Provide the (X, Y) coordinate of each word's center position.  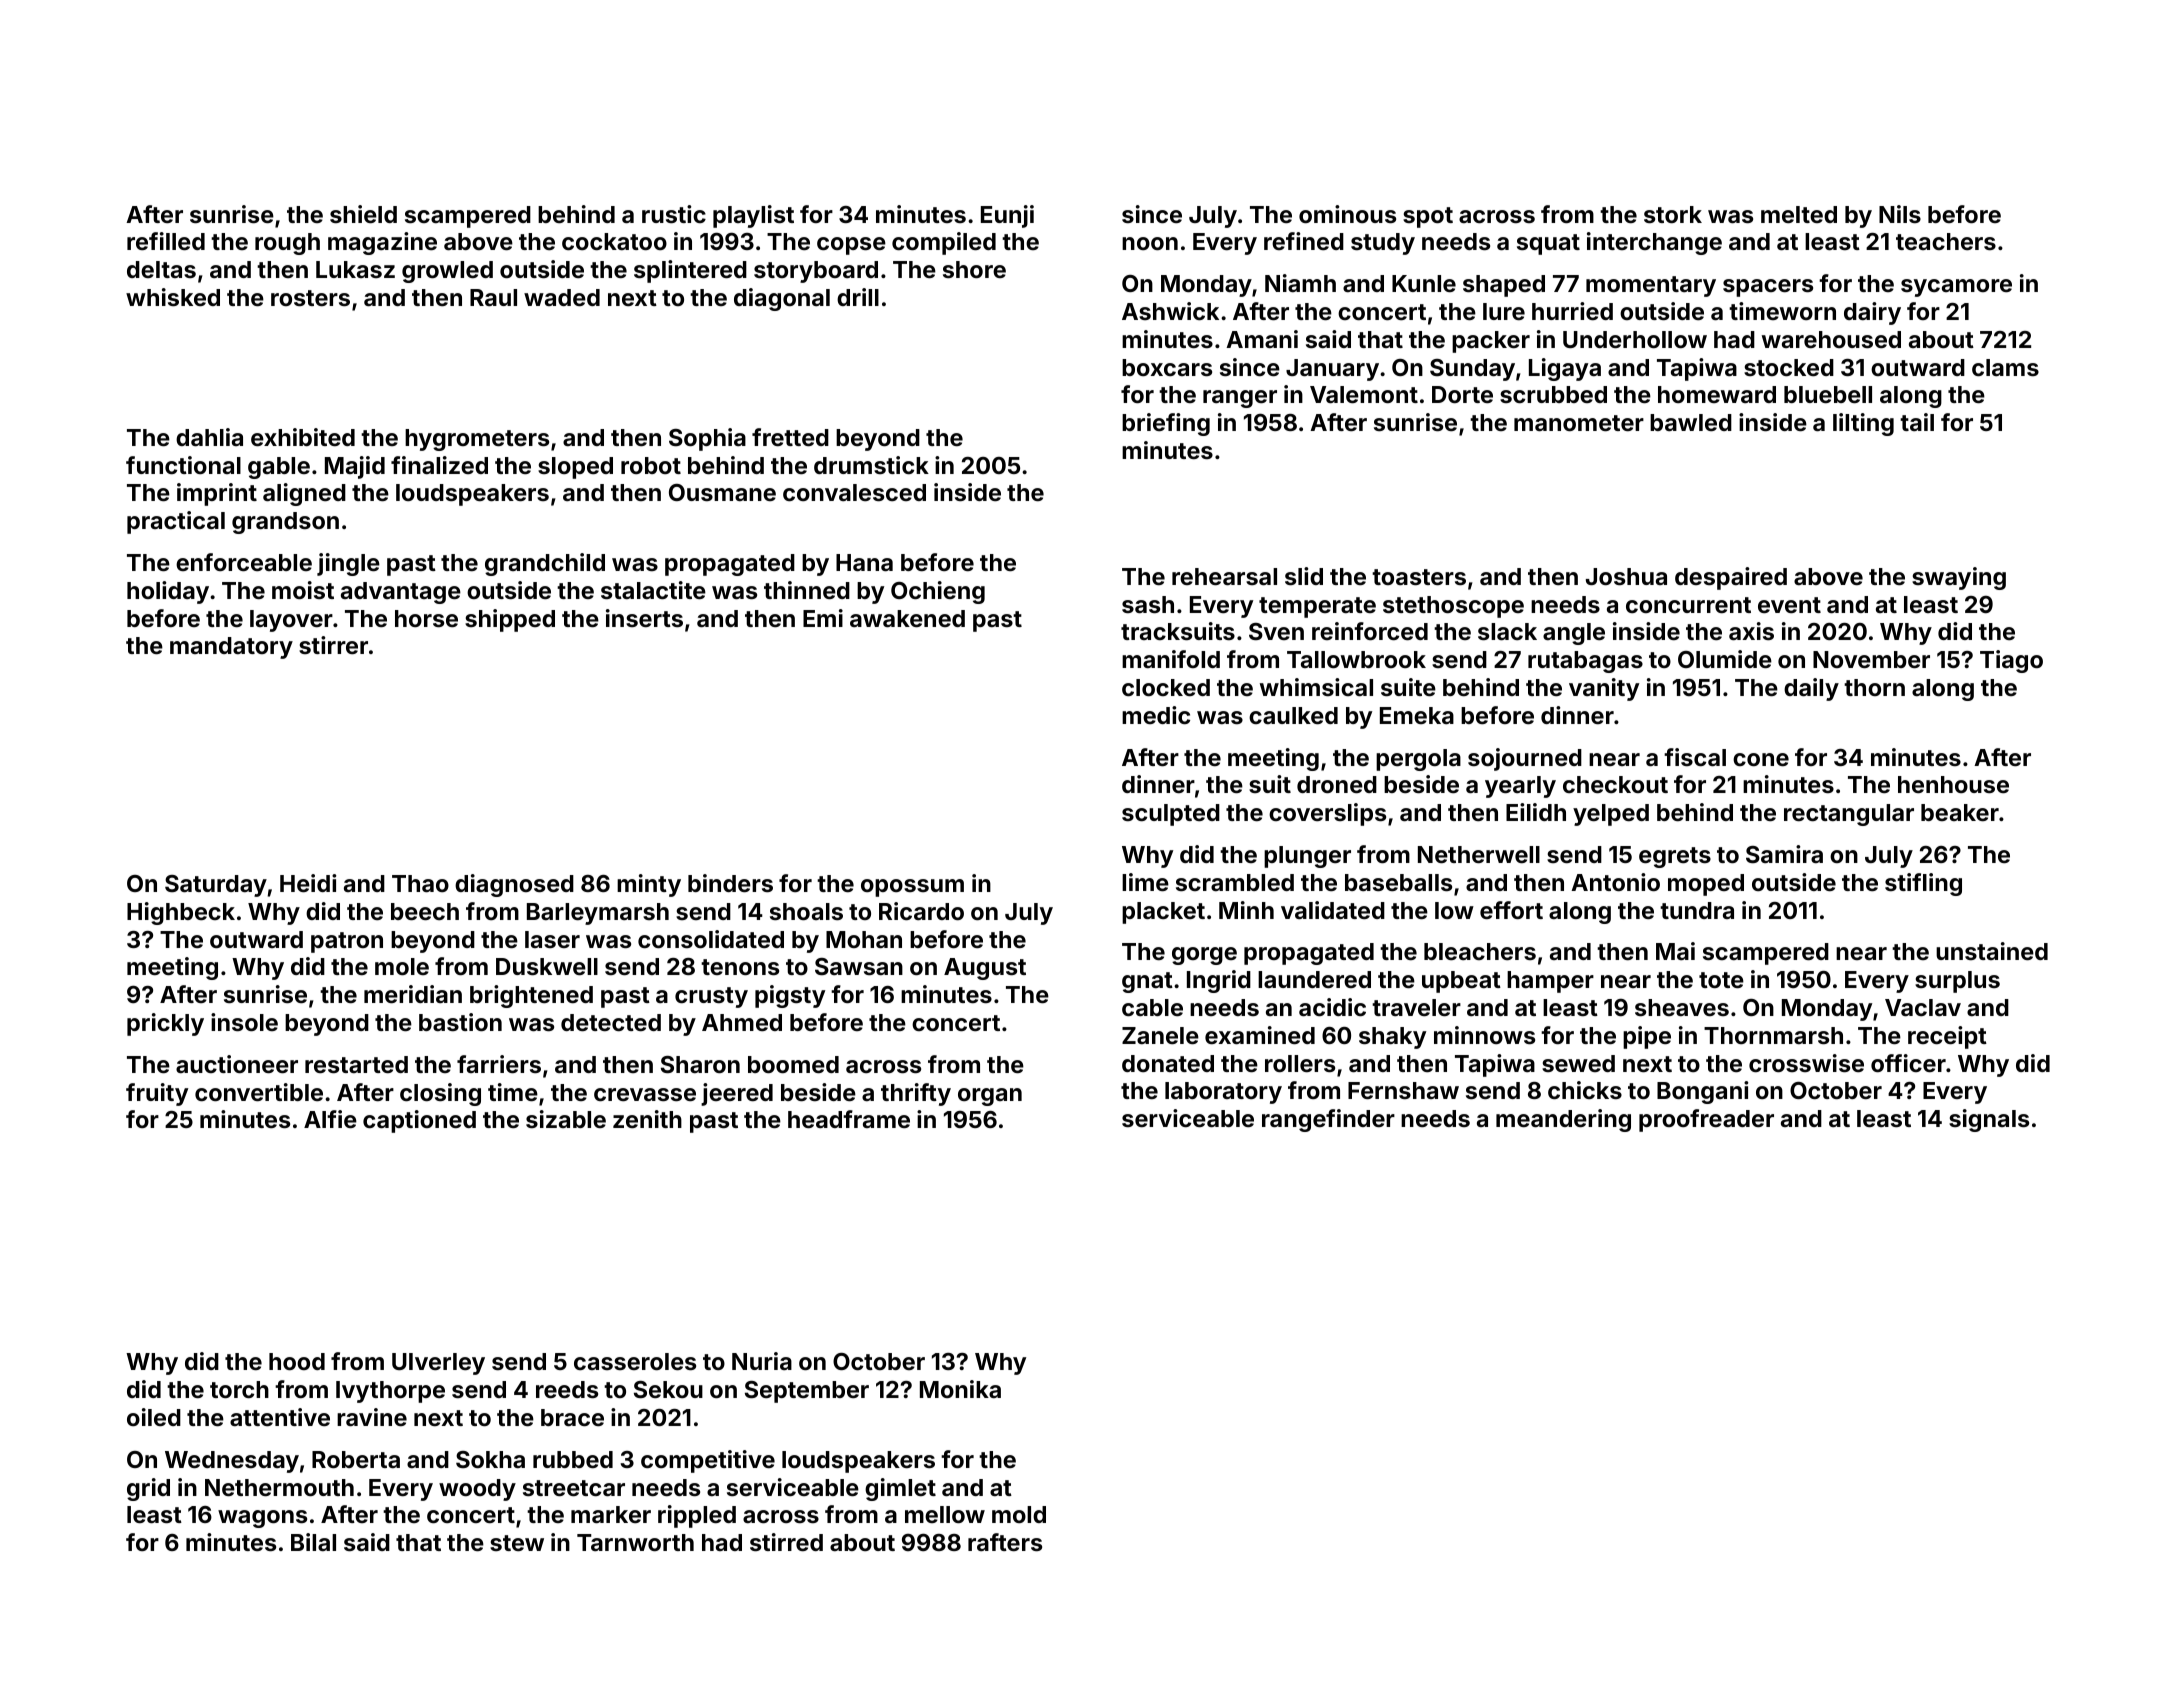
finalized (439, 465)
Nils (1900, 214)
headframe (849, 1119)
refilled (166, 241)
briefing (1166, 424)
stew (517, 1543)
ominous (1347, 214)
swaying (1959, 578)
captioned (419, 1121)
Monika (960, 1389)
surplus (1957, 982)
